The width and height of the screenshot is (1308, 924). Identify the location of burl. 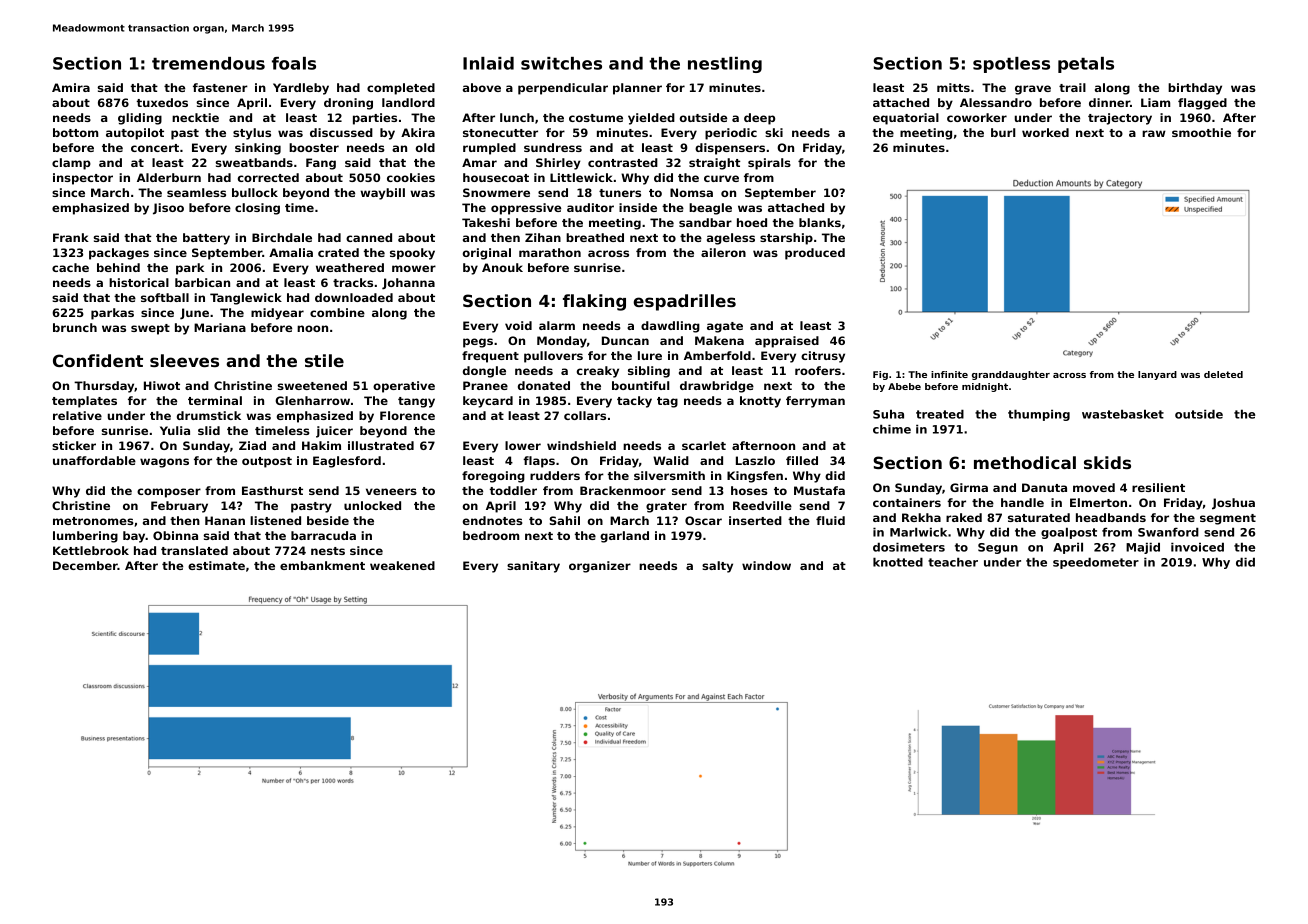
(1003, 132).
